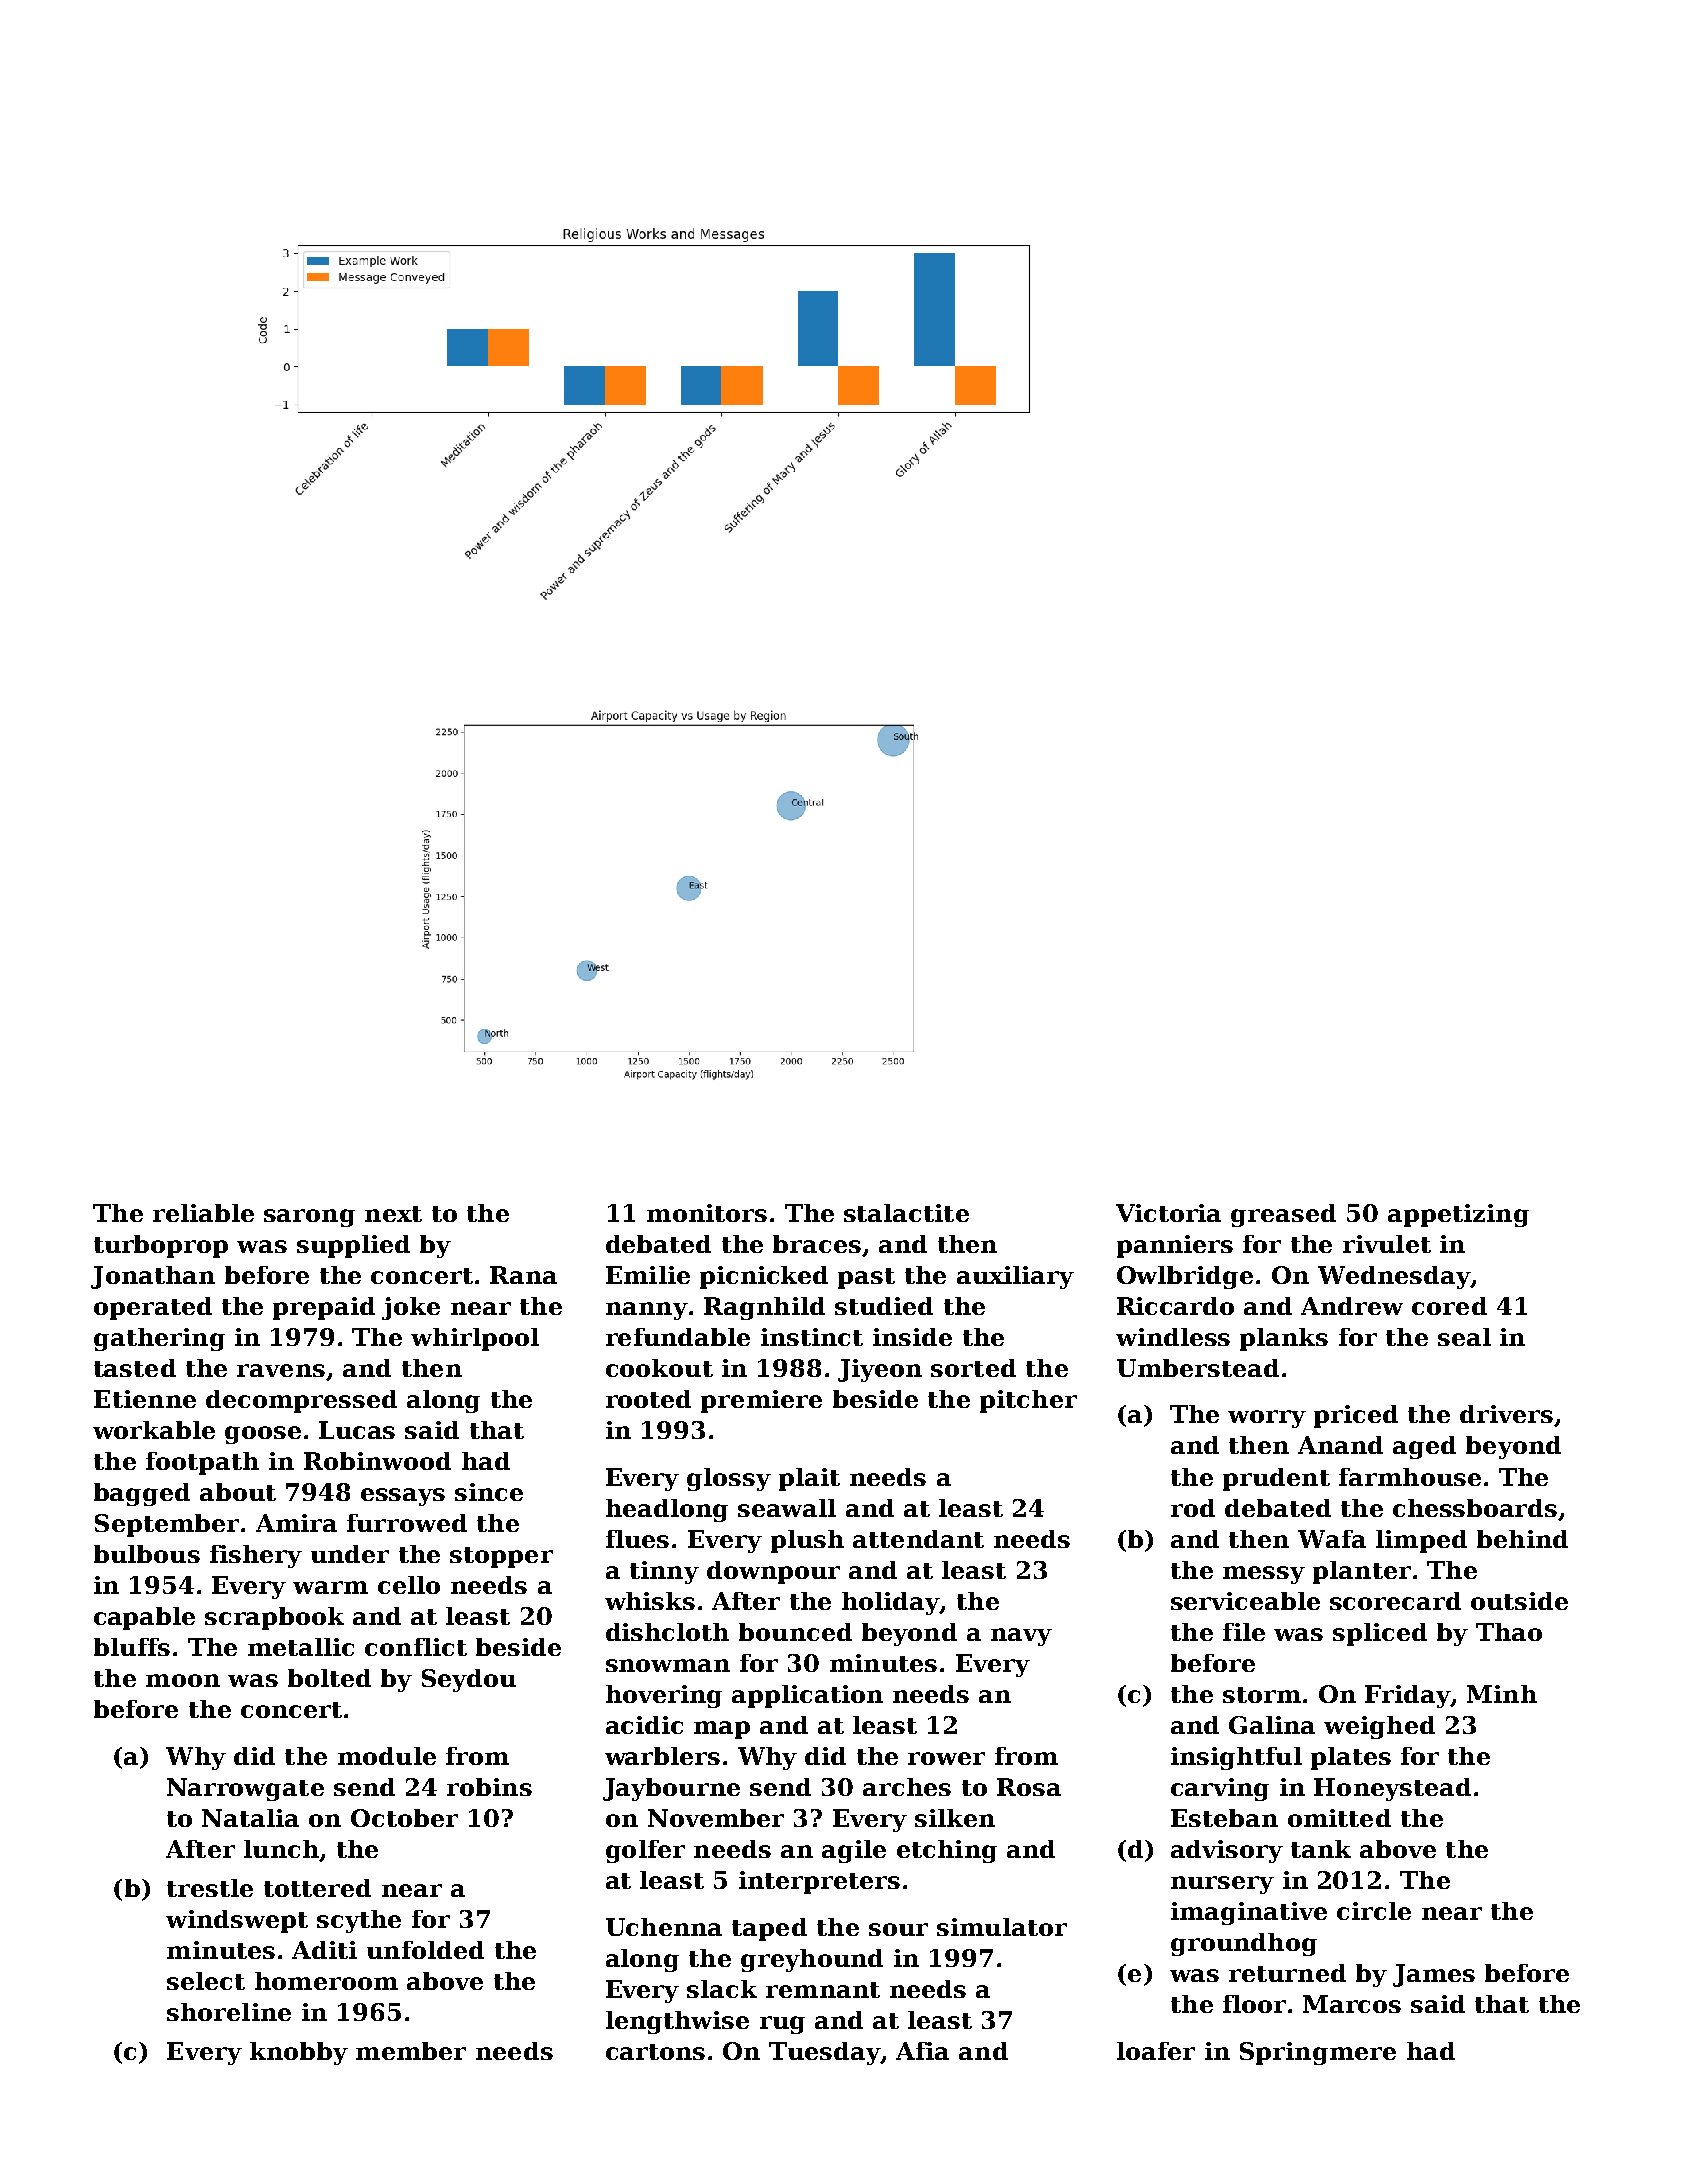 The image size is (1683, 2178). What do you see at coordinates (210, 1888) in the document?
I see `trestle` at bounding box center [210, 1888].
